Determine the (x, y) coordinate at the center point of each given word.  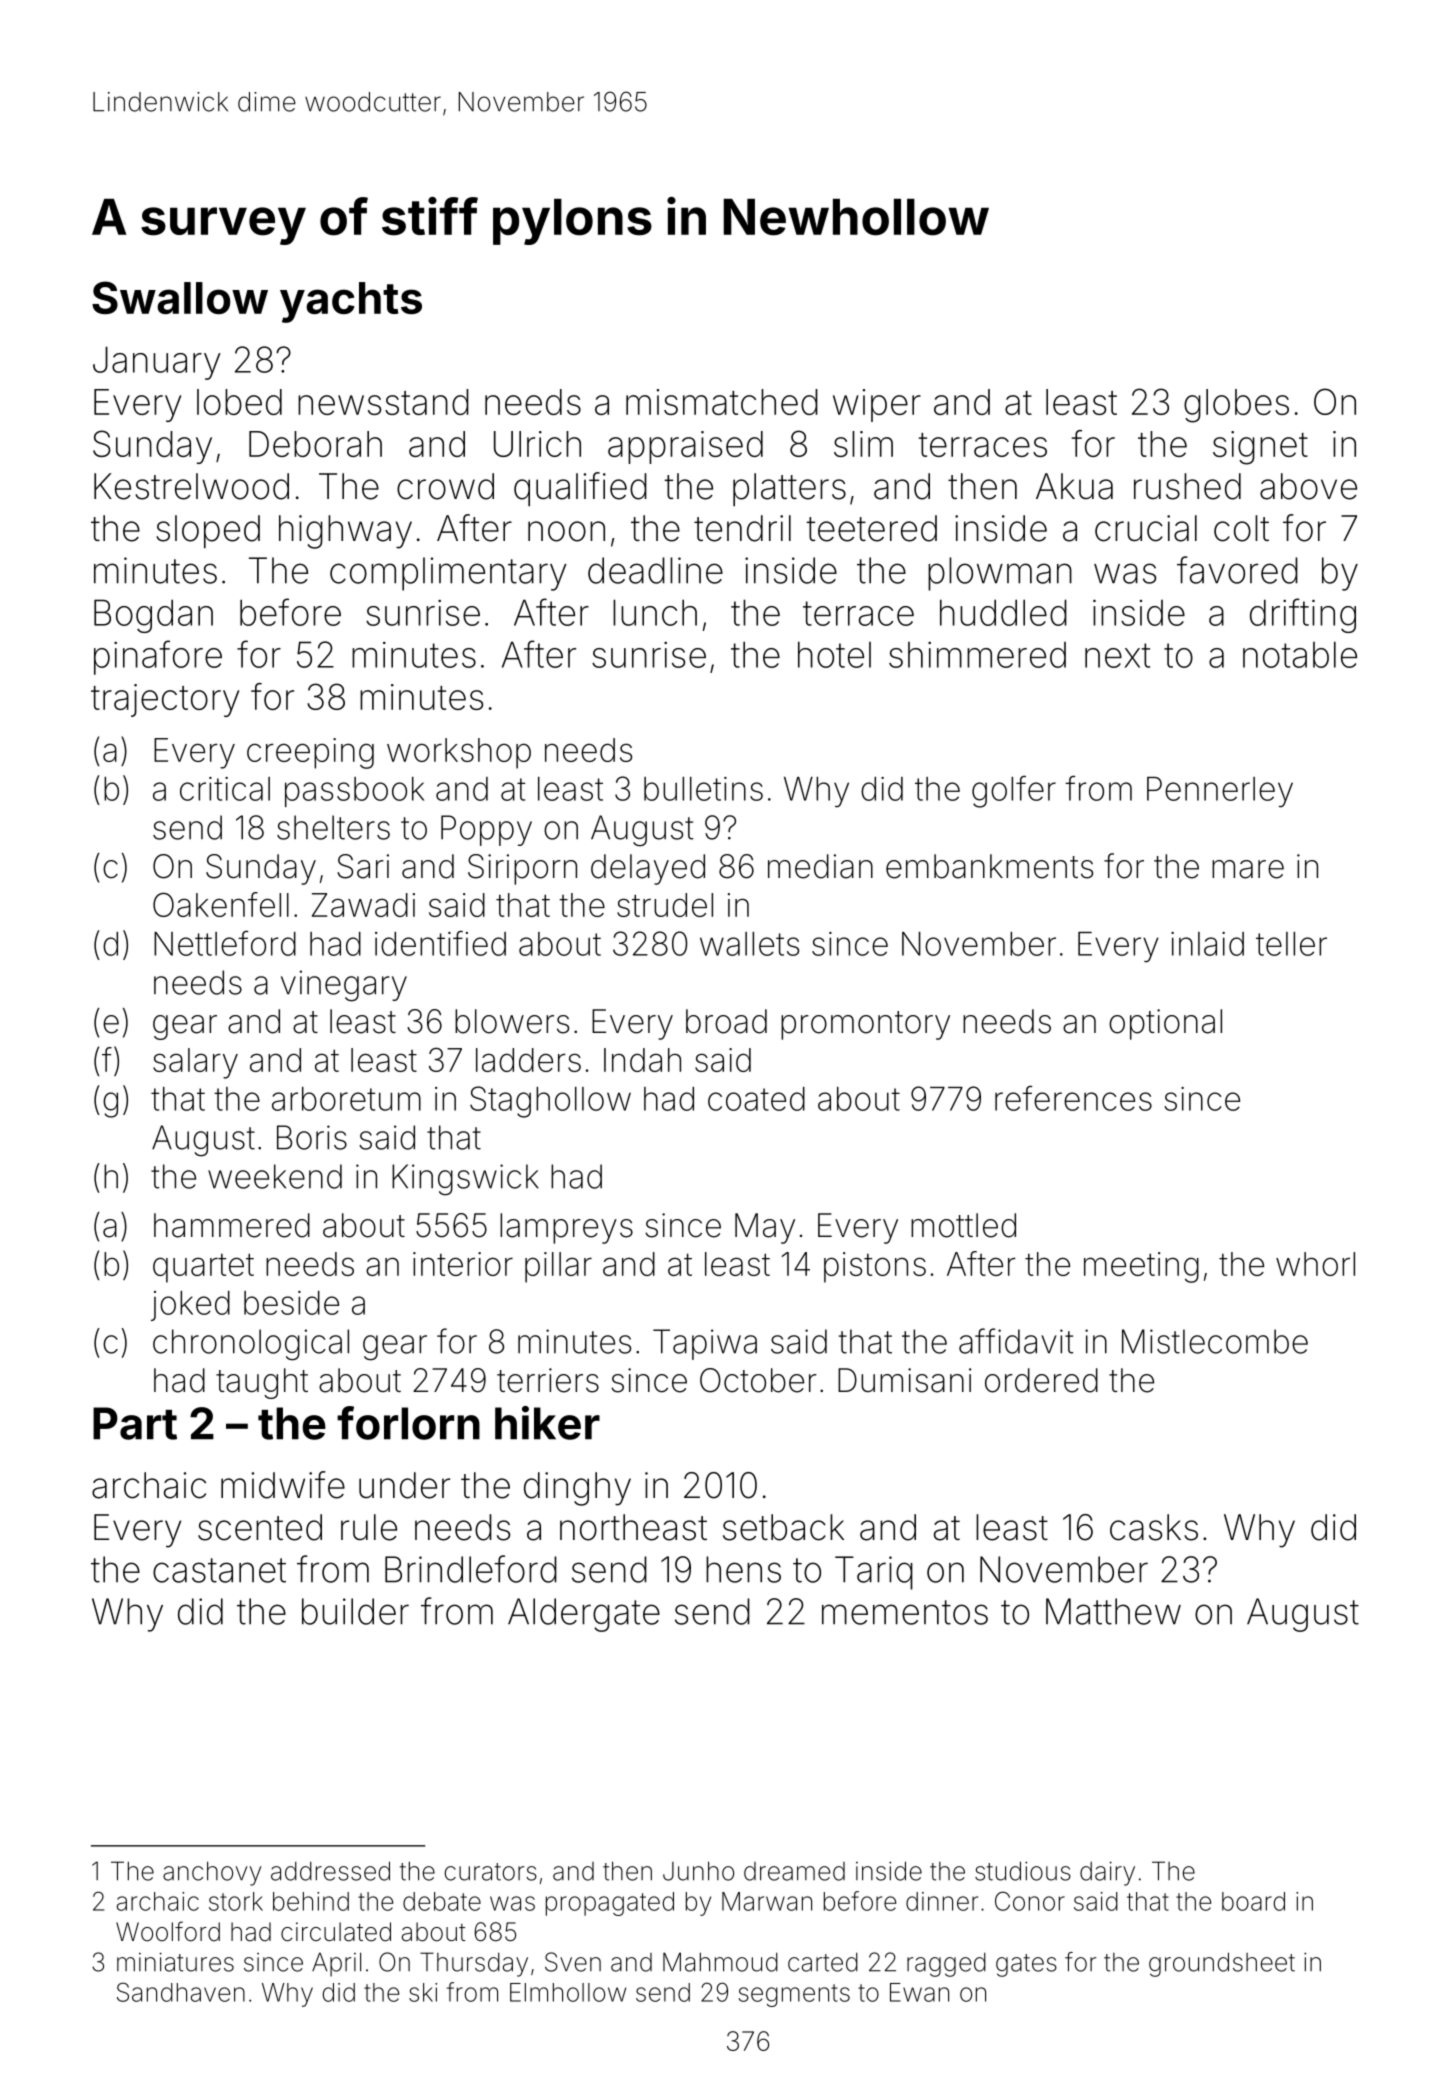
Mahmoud (720, 1962)
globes (1236, 406)
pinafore (158, 657)
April (336, 1964)
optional (1165, 1024)
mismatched (722, 402)
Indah (642, 1060)
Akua (1074, 486)
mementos (905, 1612)
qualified (580, 489)
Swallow (180, 297)
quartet (203, 1268)
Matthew (1113, 1611)
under (404, 1485)
